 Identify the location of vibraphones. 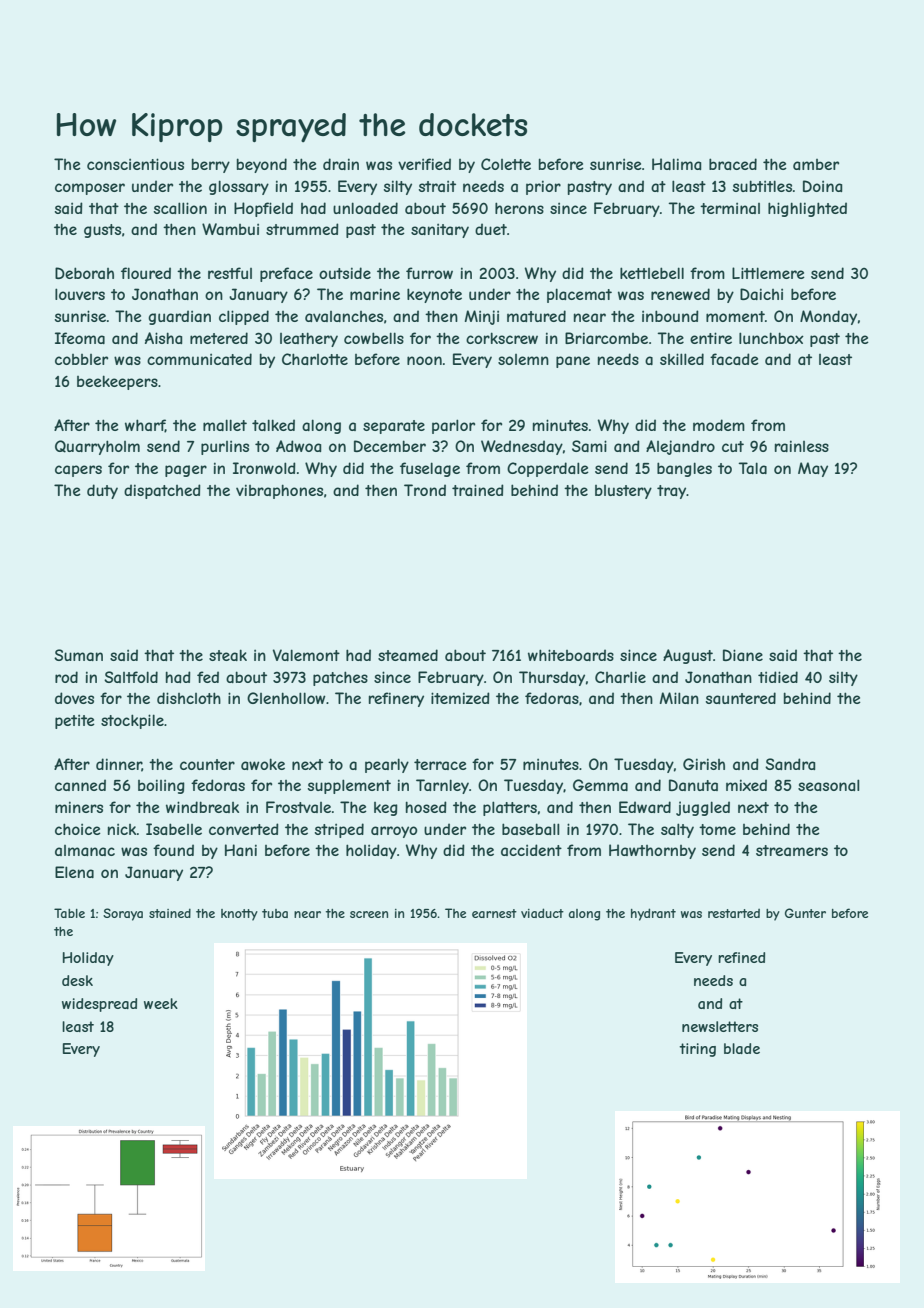
(279, 491).
